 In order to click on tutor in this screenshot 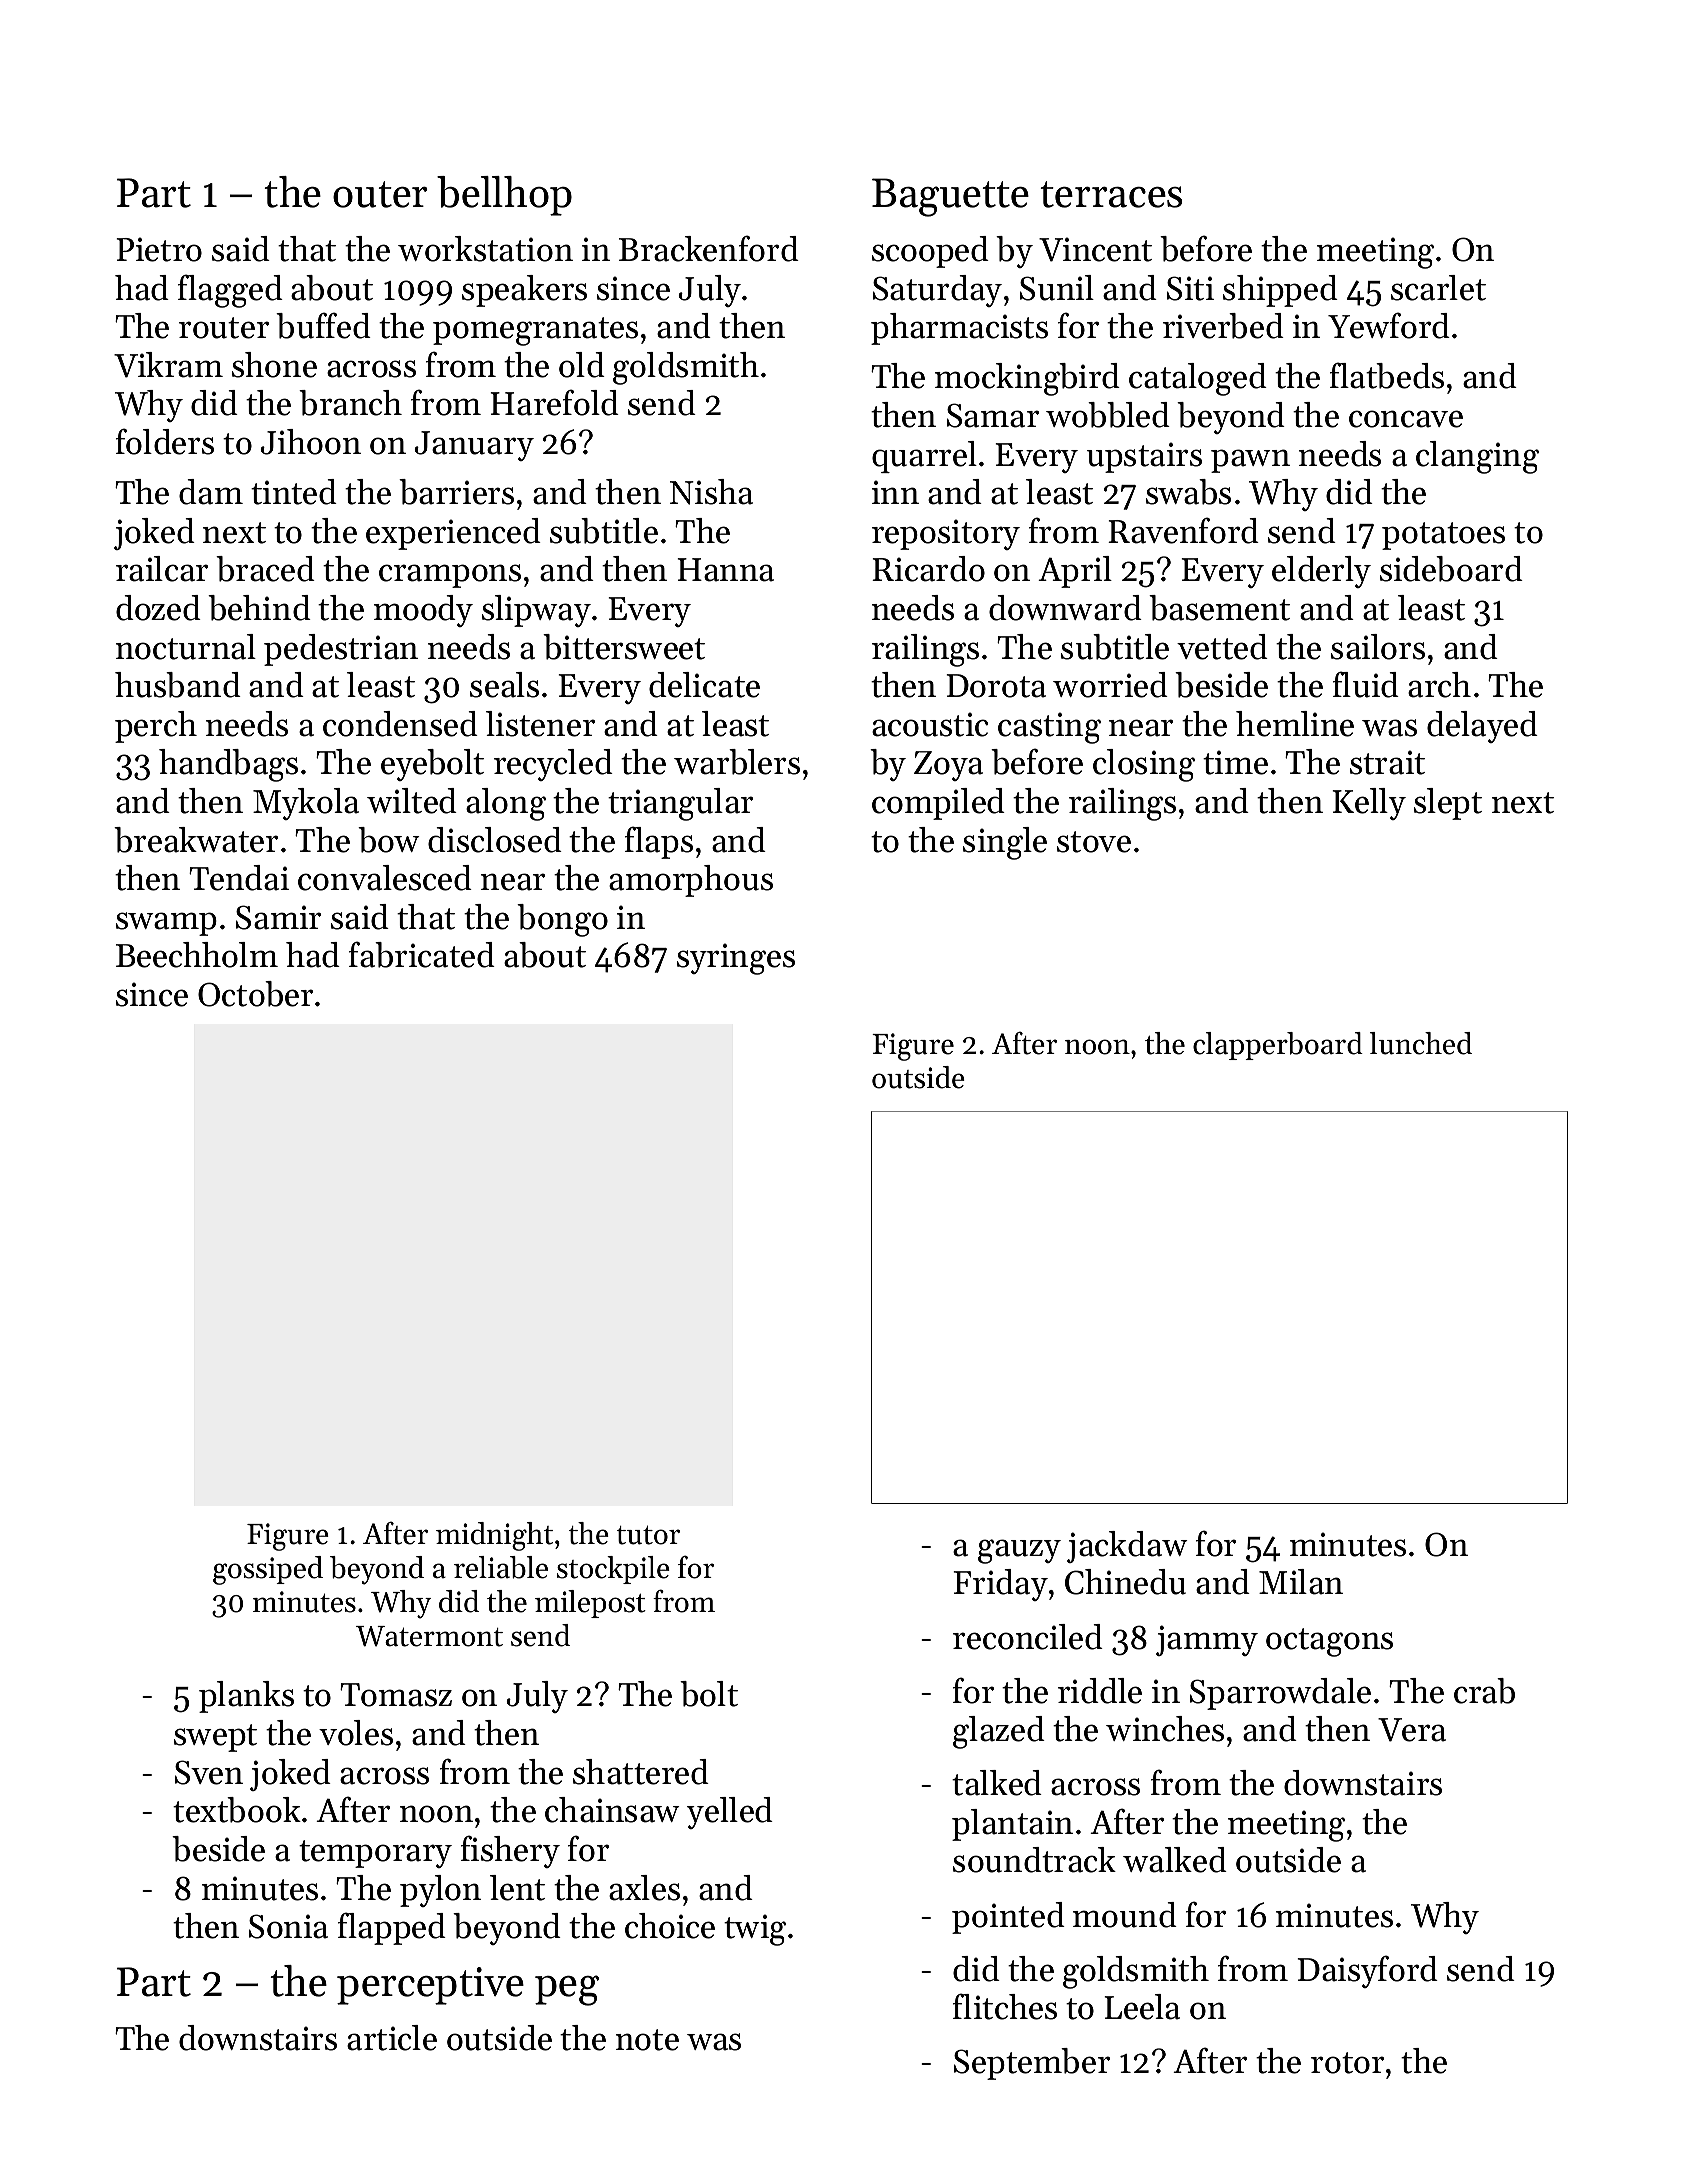, I will do `click(648, 1535)`.
